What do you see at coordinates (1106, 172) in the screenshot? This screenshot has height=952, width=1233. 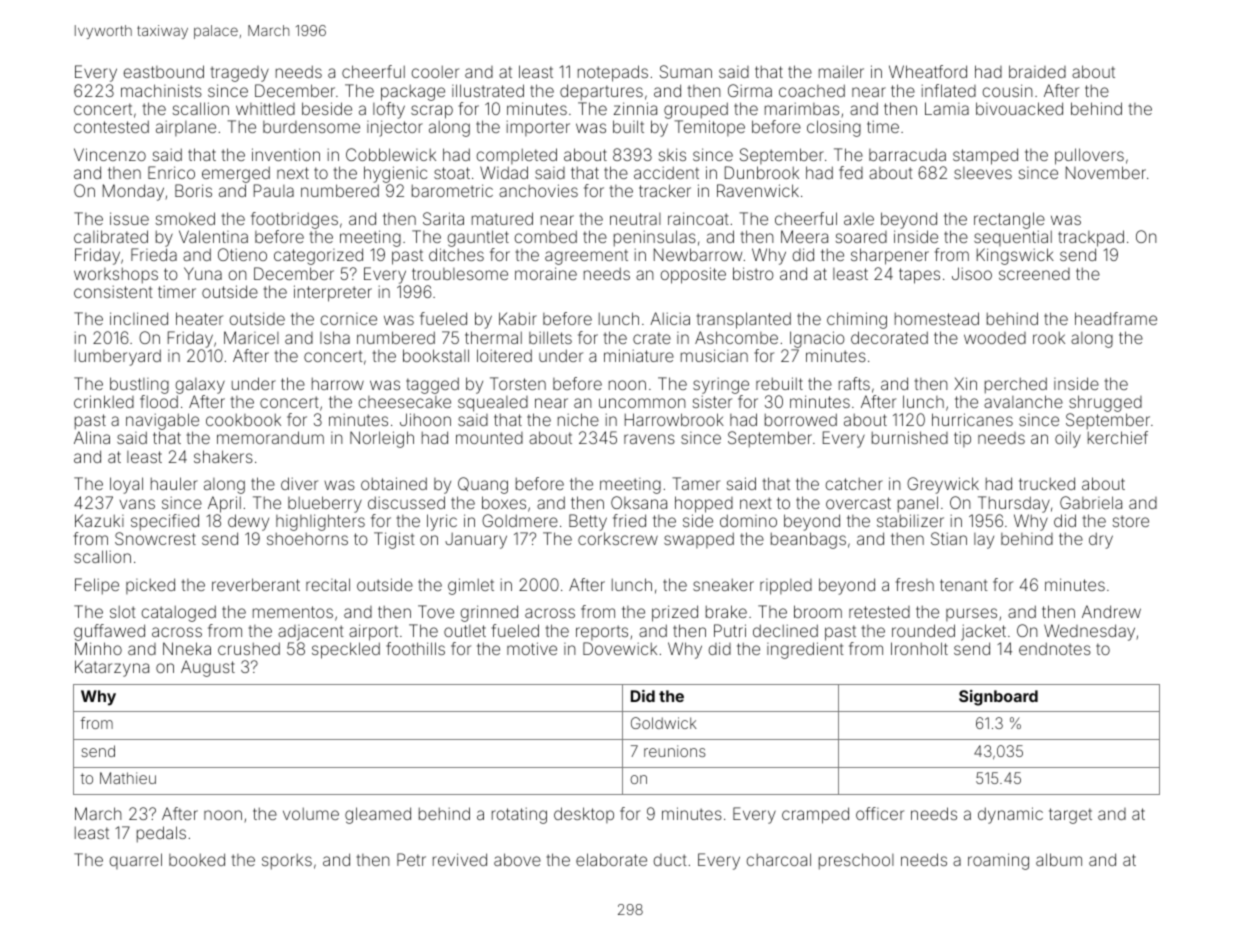 I see `November` at bounding box center [1106, 172].
